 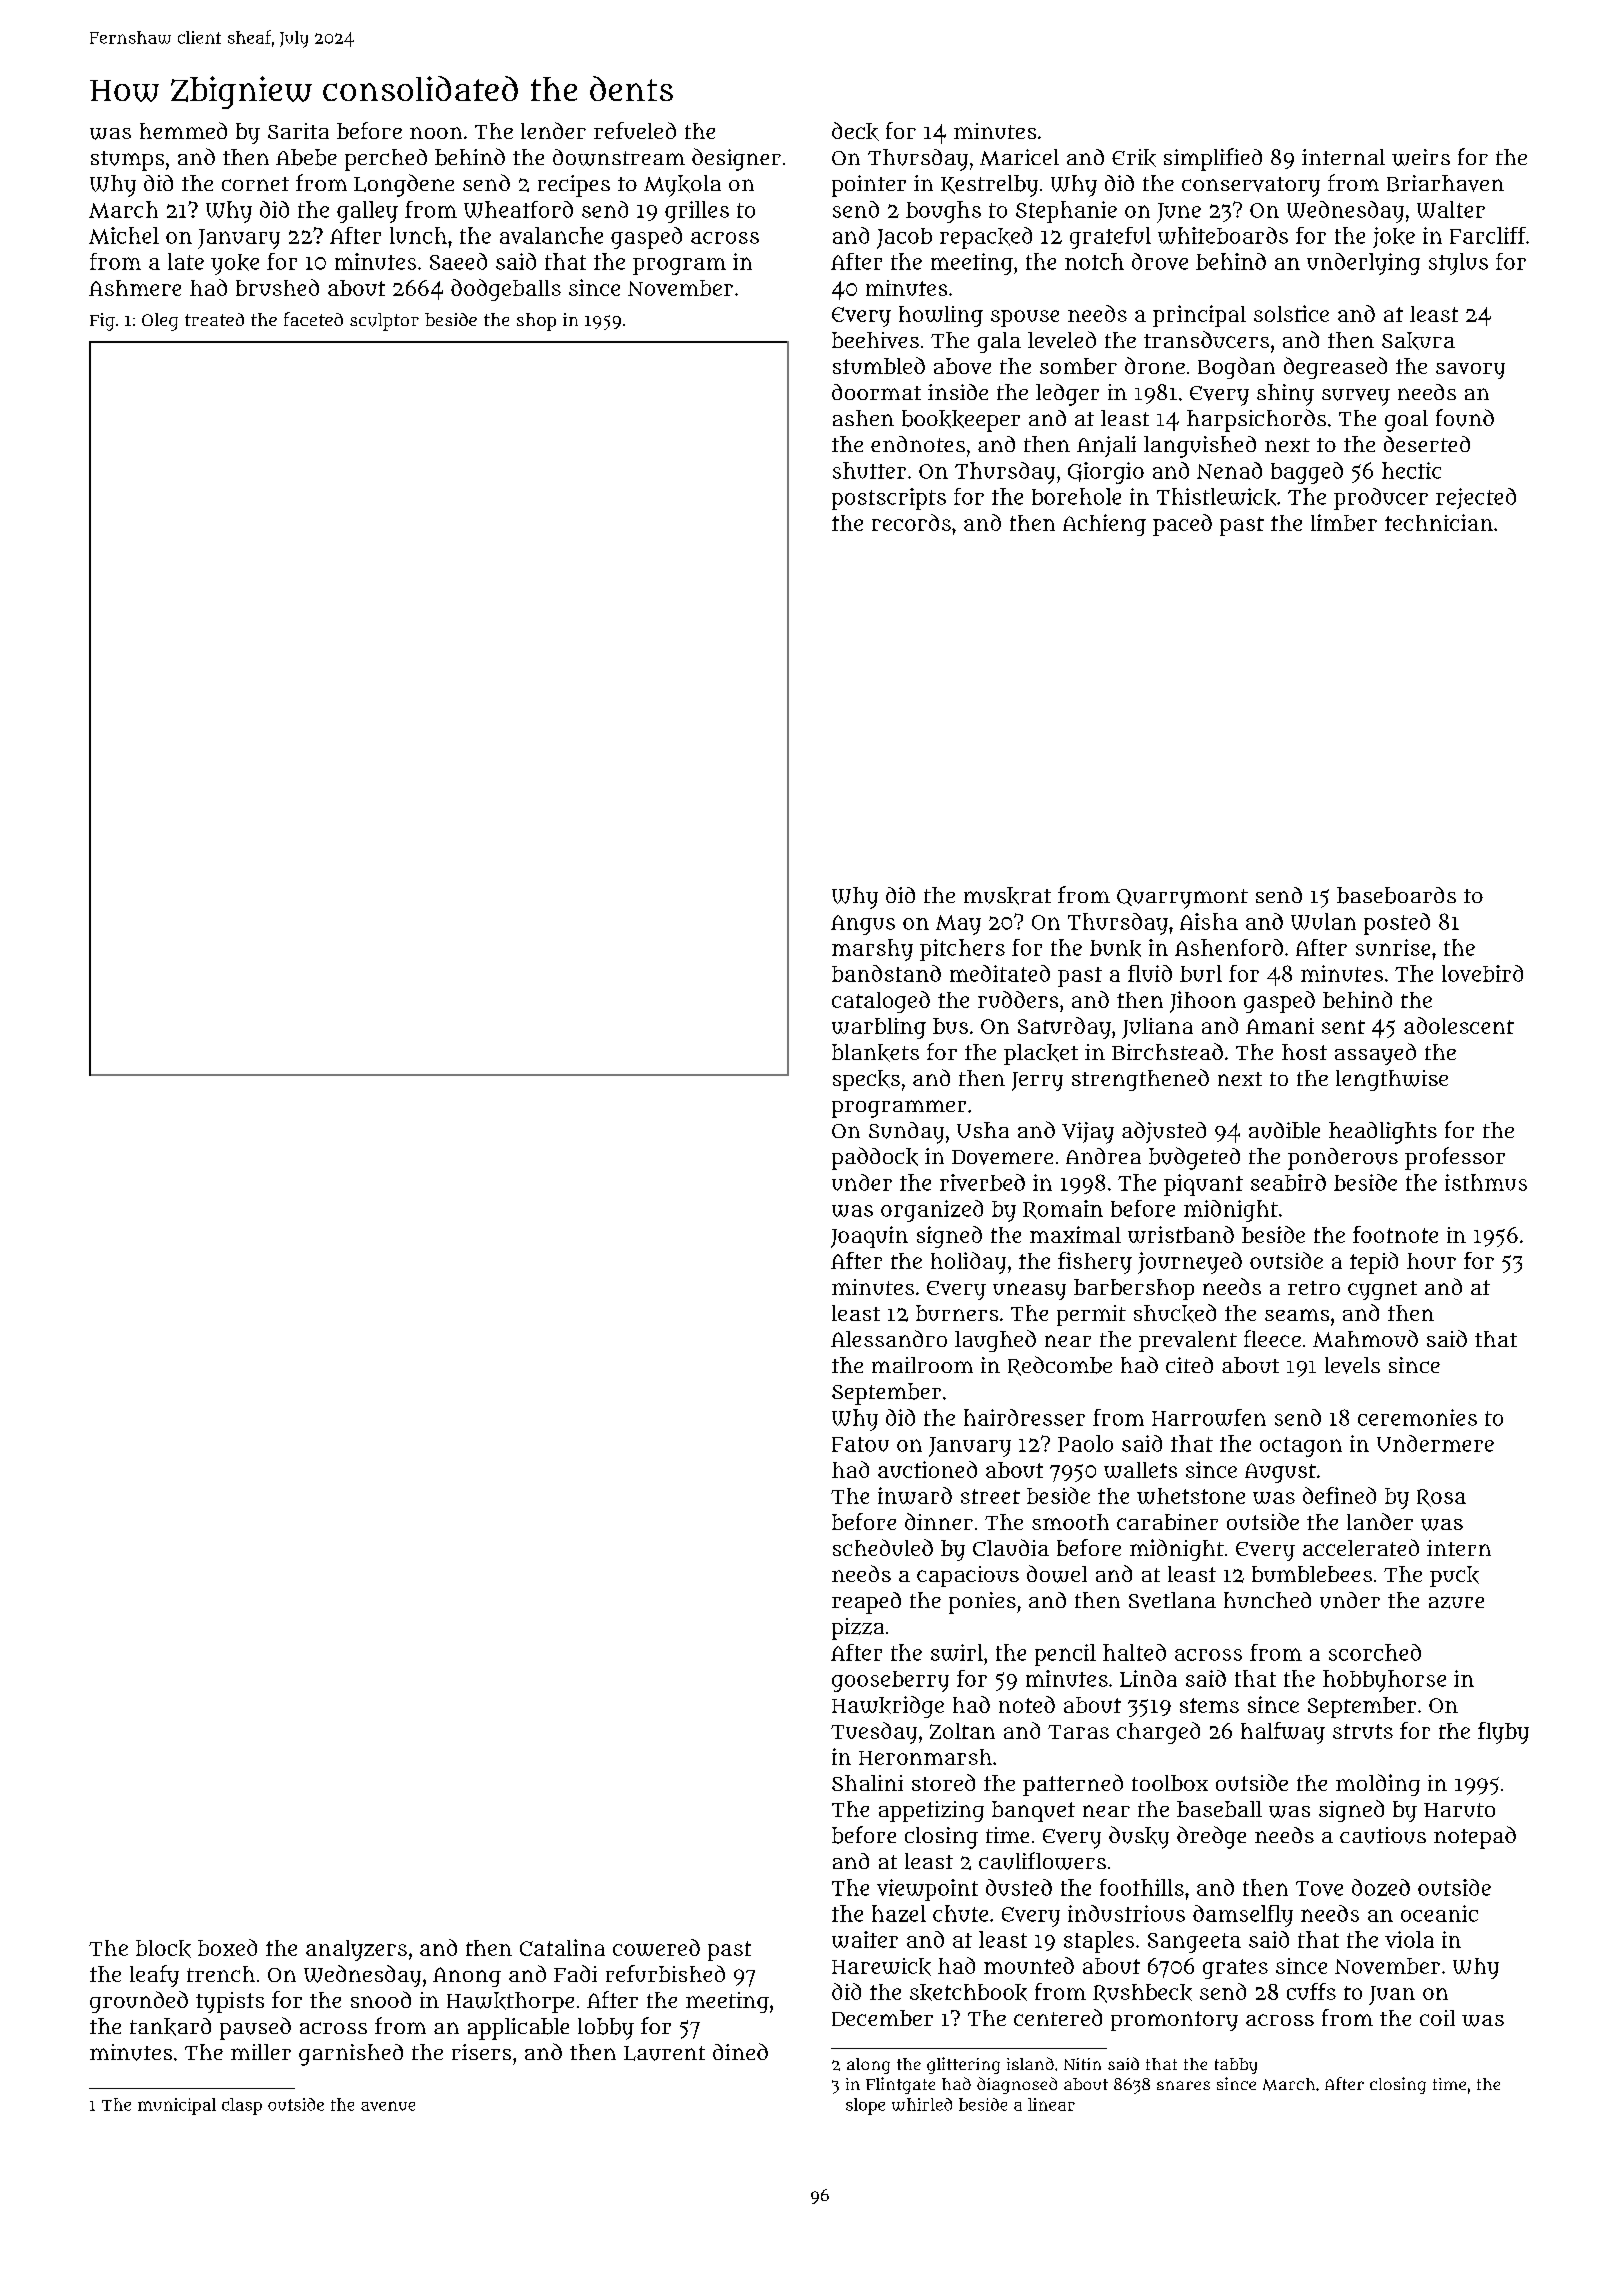 What do you see at coordinates (1421, 157) in the screenshot?
I see `weirs` at bounding box center [1421, 157].
